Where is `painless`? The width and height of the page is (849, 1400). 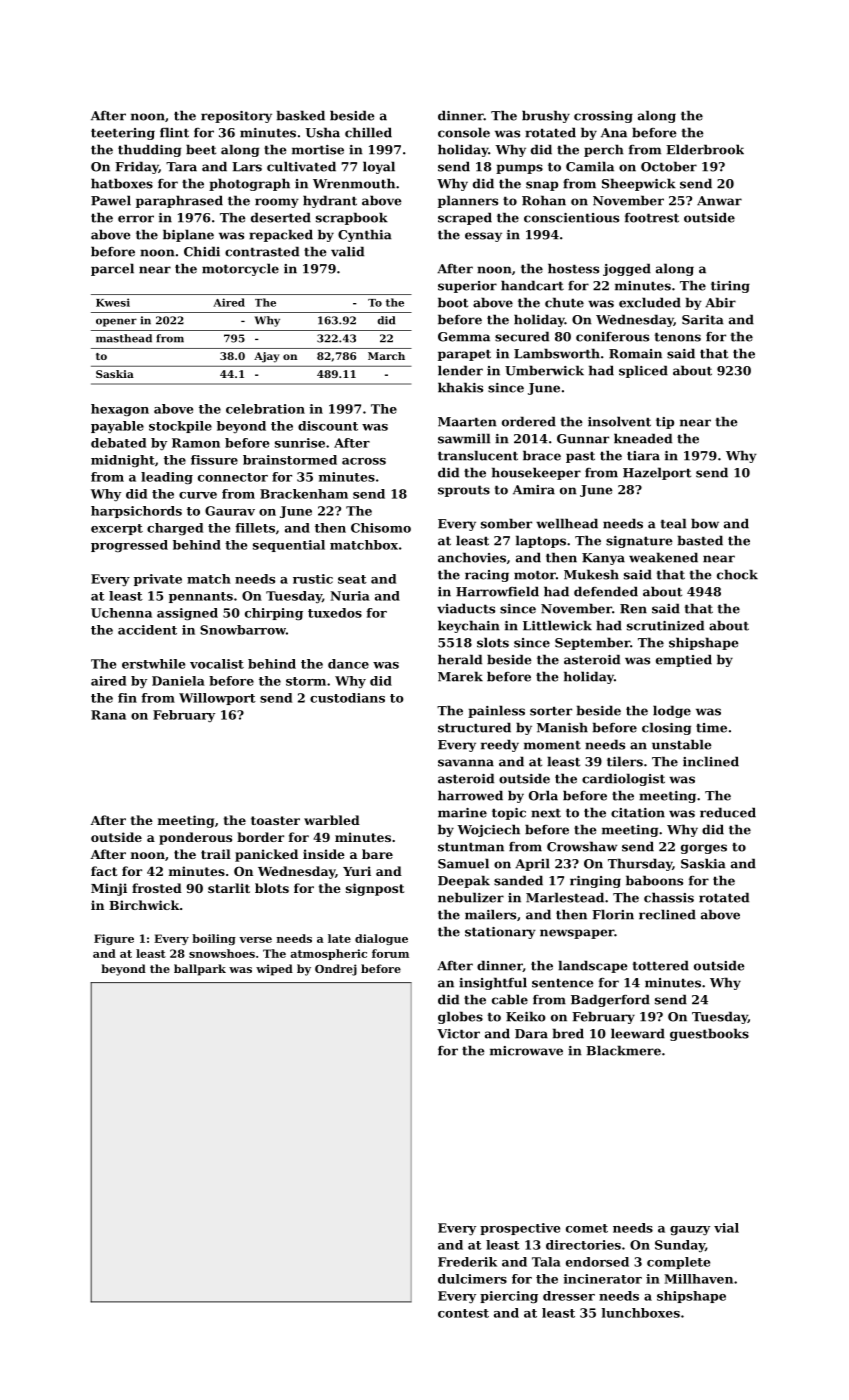 painless is located at coordinates (496, 711).
